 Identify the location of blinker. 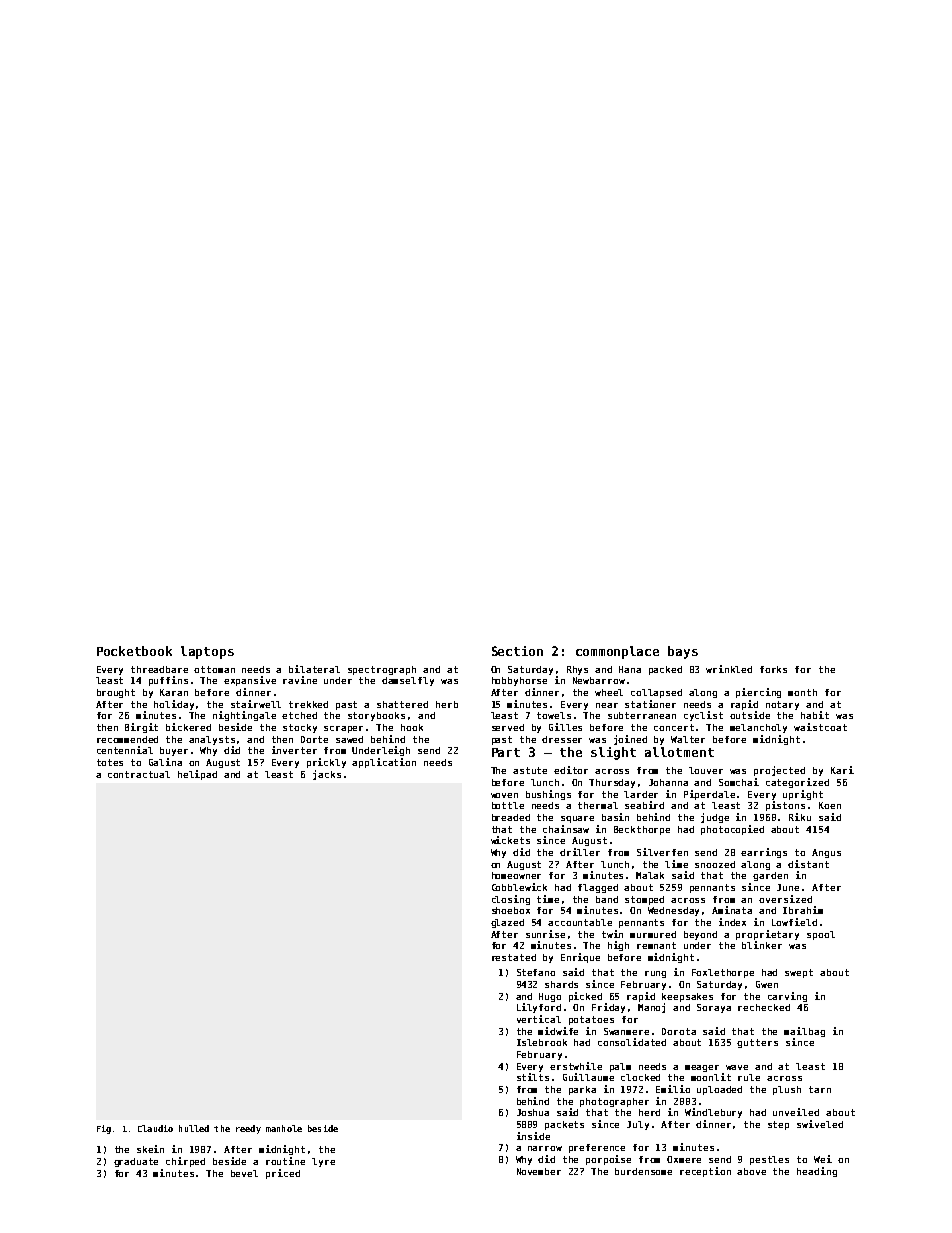
(762, 945).
